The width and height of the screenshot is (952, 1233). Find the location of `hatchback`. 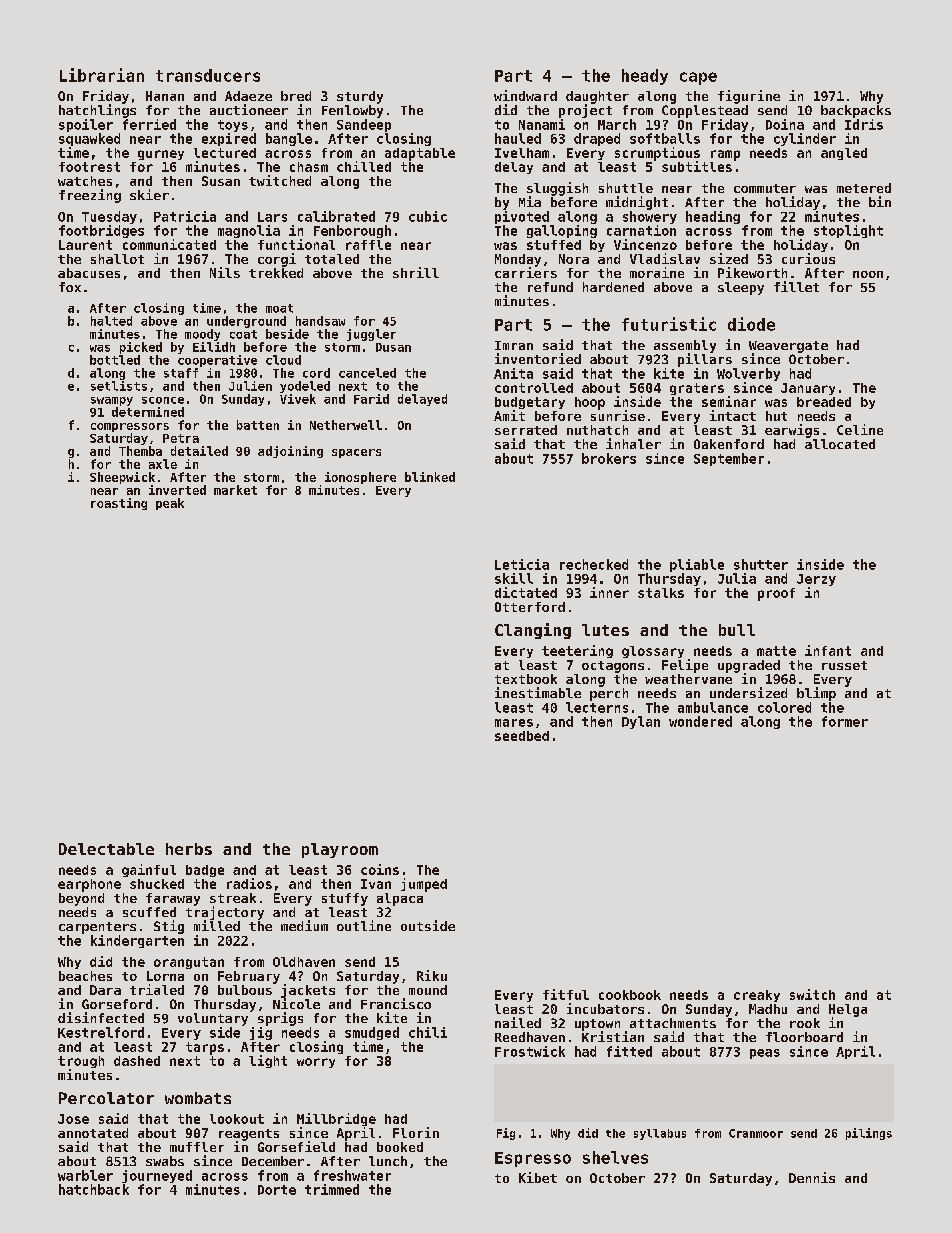

hatchback is located at coordinates (94, 1189).
